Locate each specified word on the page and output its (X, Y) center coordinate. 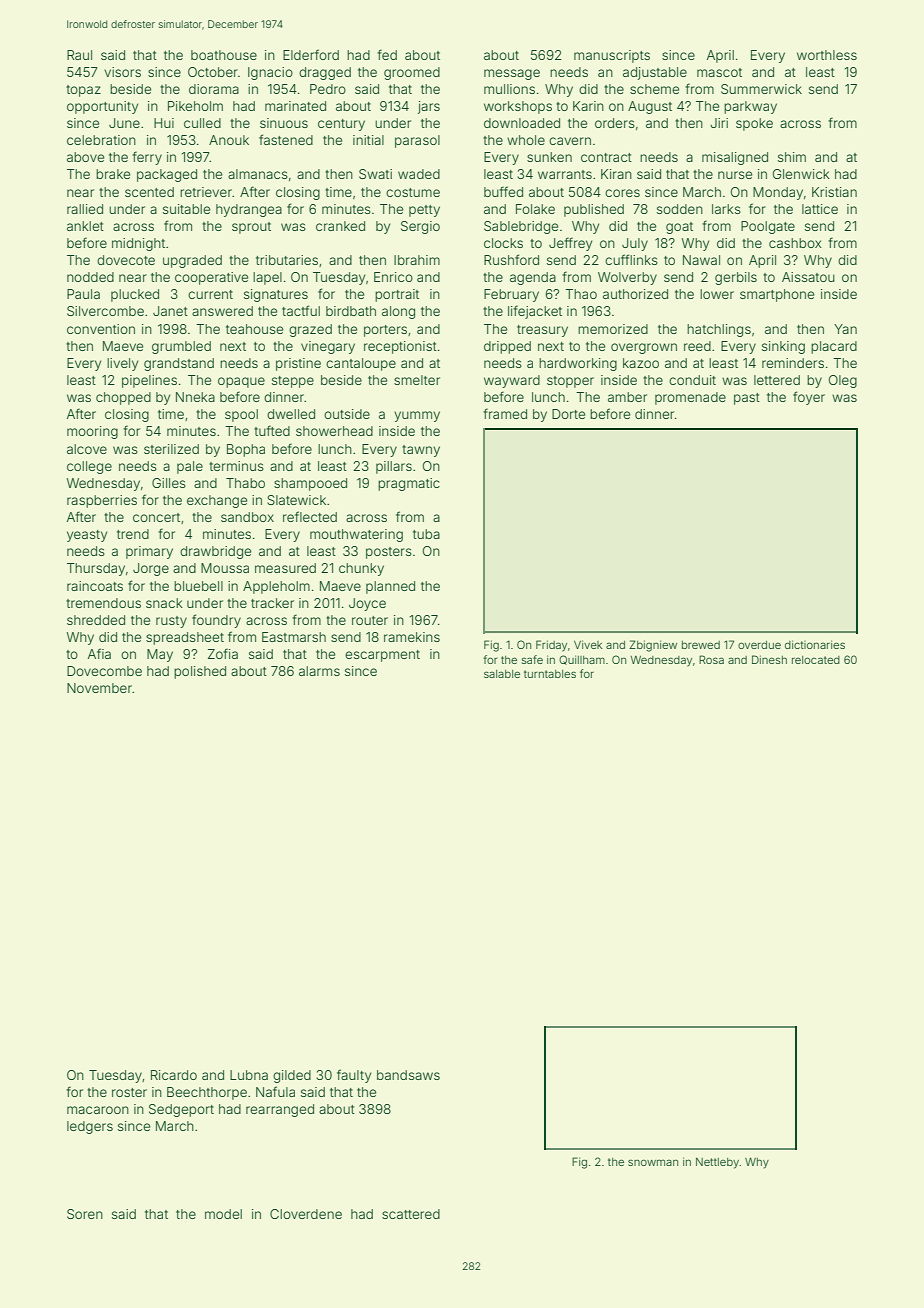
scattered (411, 1214)
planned (390, 587)
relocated (816, 660)
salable (502, 674)
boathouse (224, 55)
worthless (827, 55)
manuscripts (612, 56)
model (223, 1214)
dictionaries (815, 644)
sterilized (171, 449)
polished (200, 672)
